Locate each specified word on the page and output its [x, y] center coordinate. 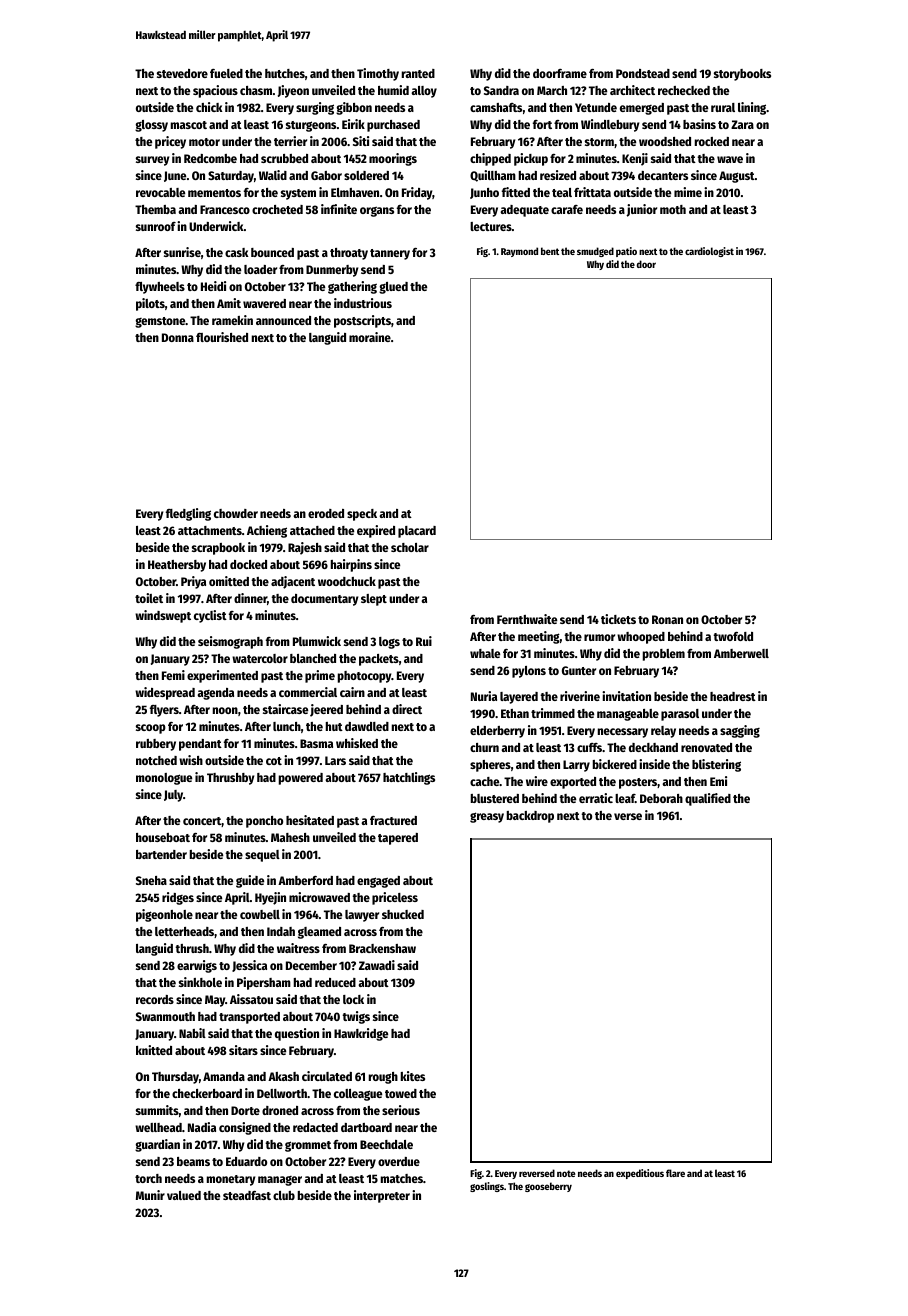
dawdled [367, 726]
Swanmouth [165, 1016]
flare [675, 1173]
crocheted [277, 209]
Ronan [667, 619]
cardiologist [709, 252]
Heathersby [177, 566]
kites [413, 1076]
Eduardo [246, 1161]
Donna [178, 337]
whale [485, 653]
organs [377, 211]
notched [156, 760]
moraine [370, 337]
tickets [618, 619]
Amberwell [741, 653]
